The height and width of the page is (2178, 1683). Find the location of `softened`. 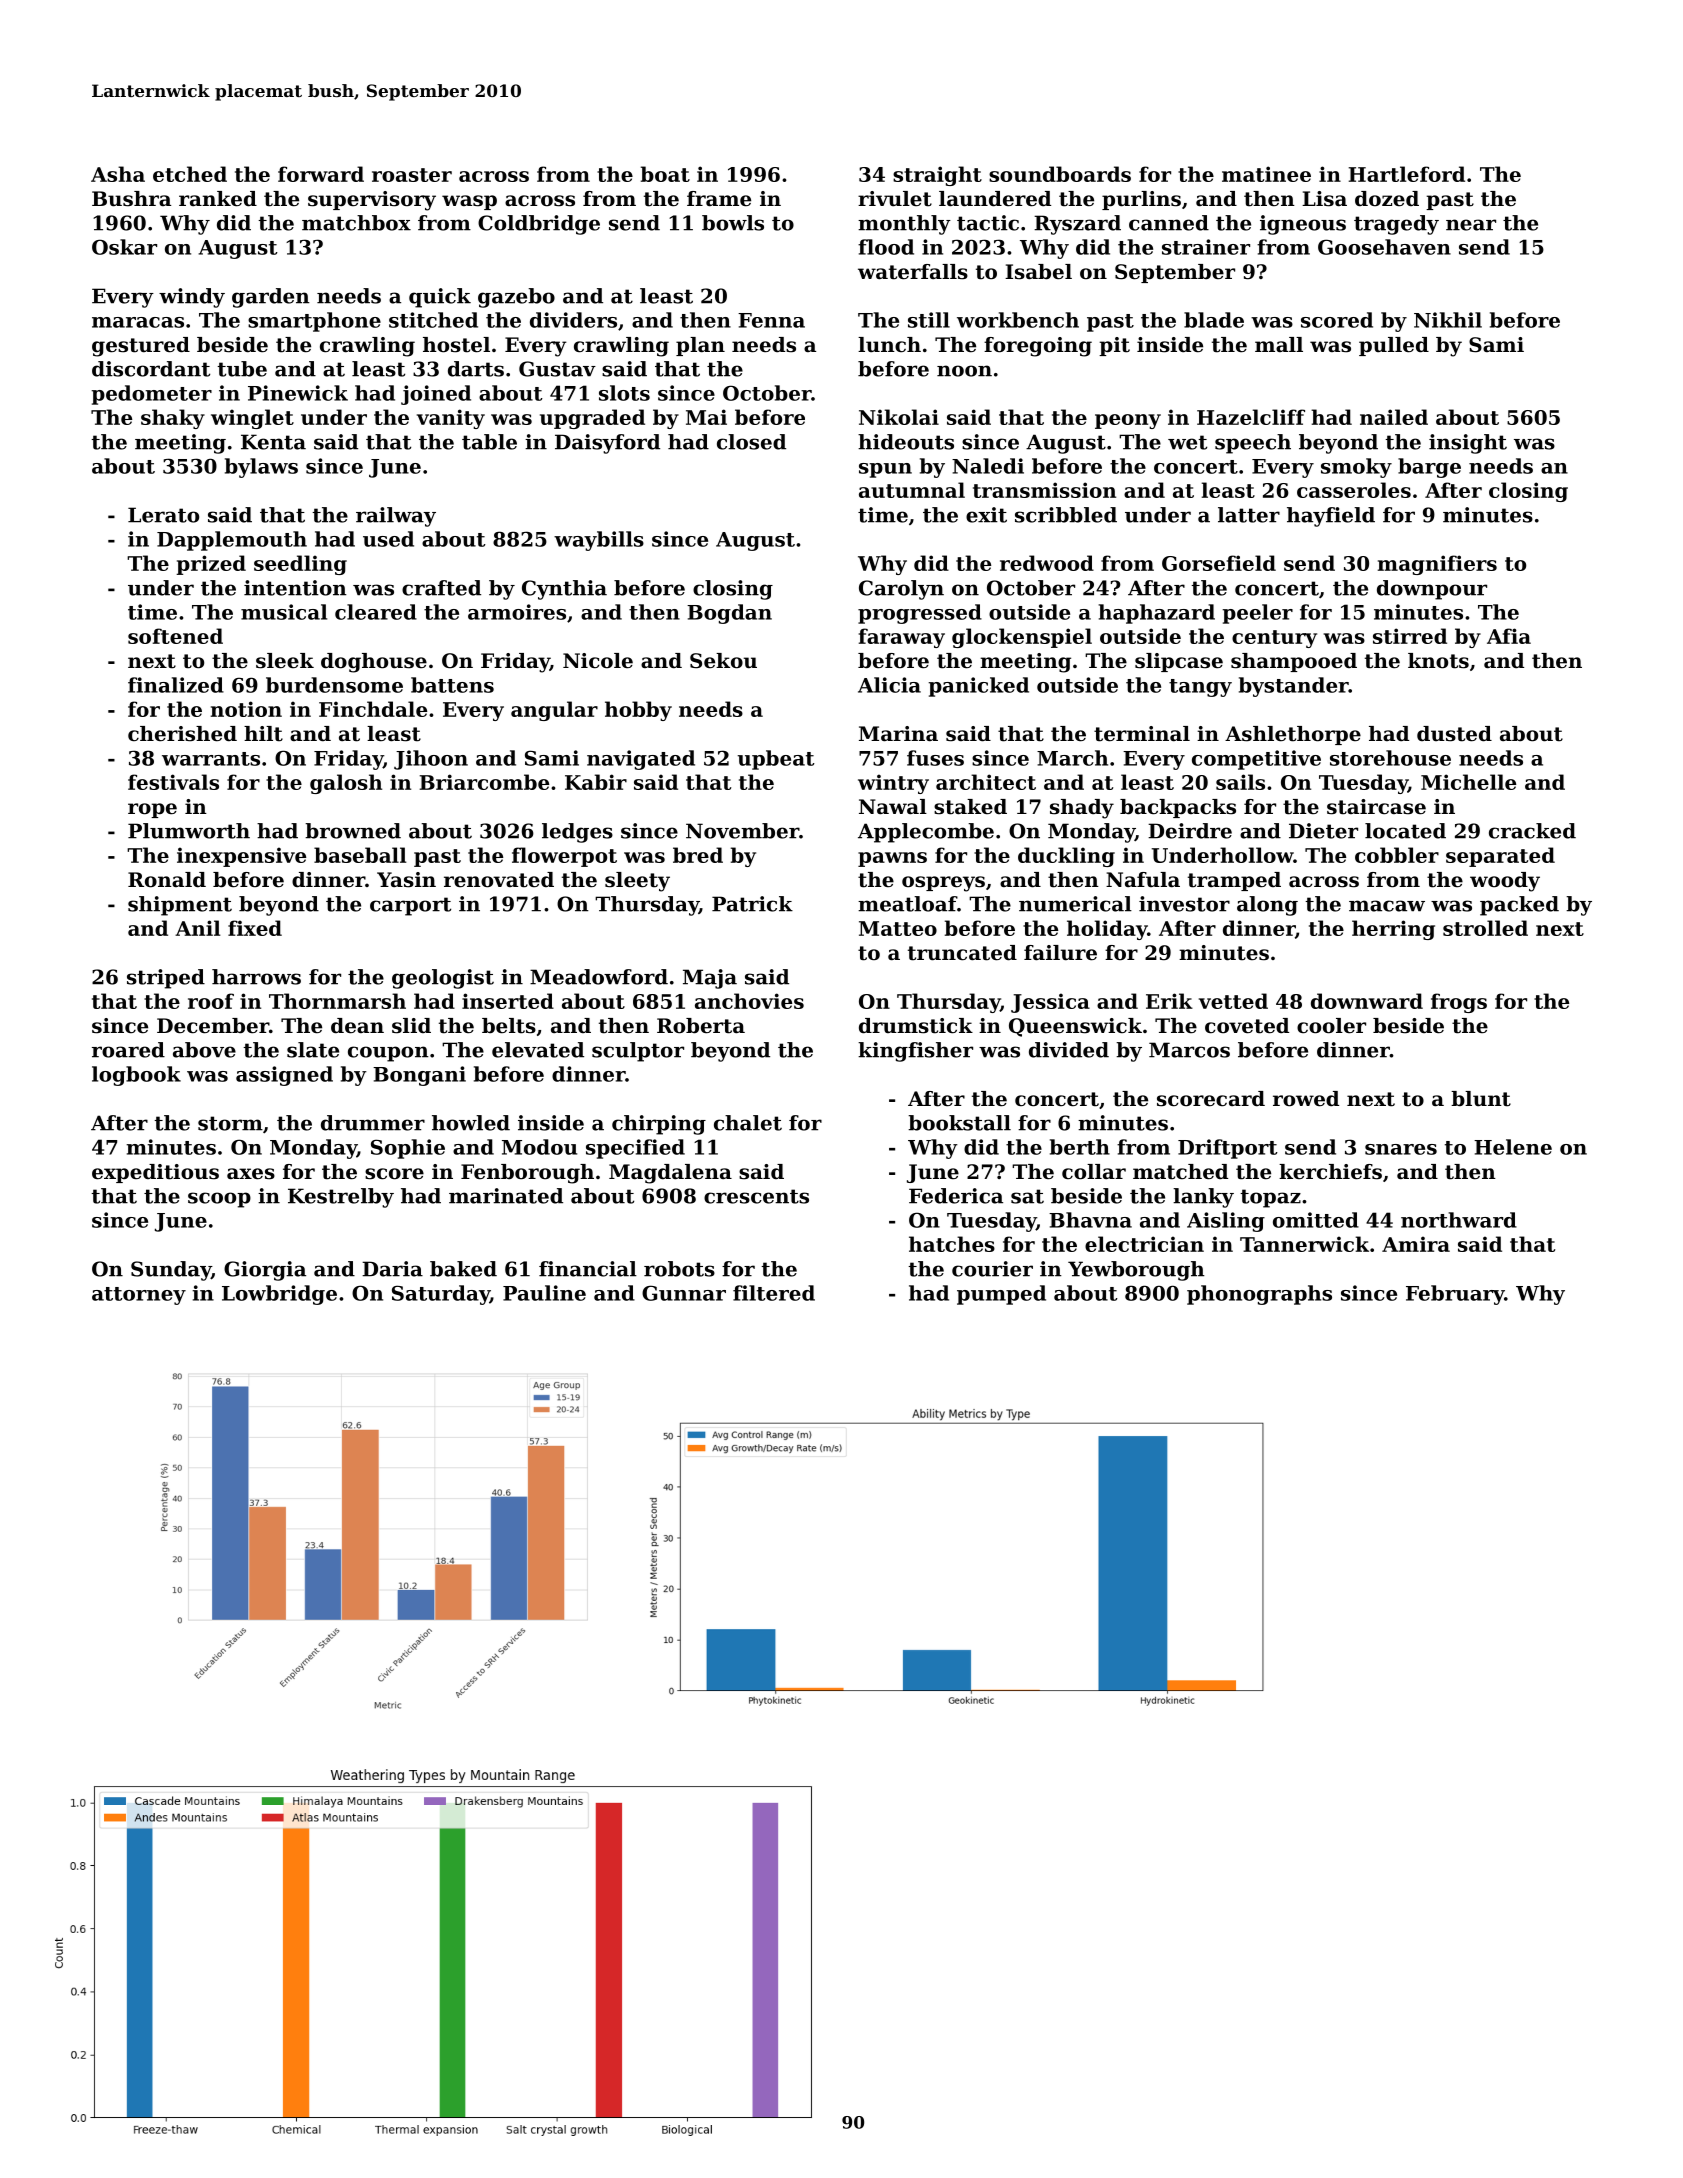

softened is located at coordinates (175, 636).
